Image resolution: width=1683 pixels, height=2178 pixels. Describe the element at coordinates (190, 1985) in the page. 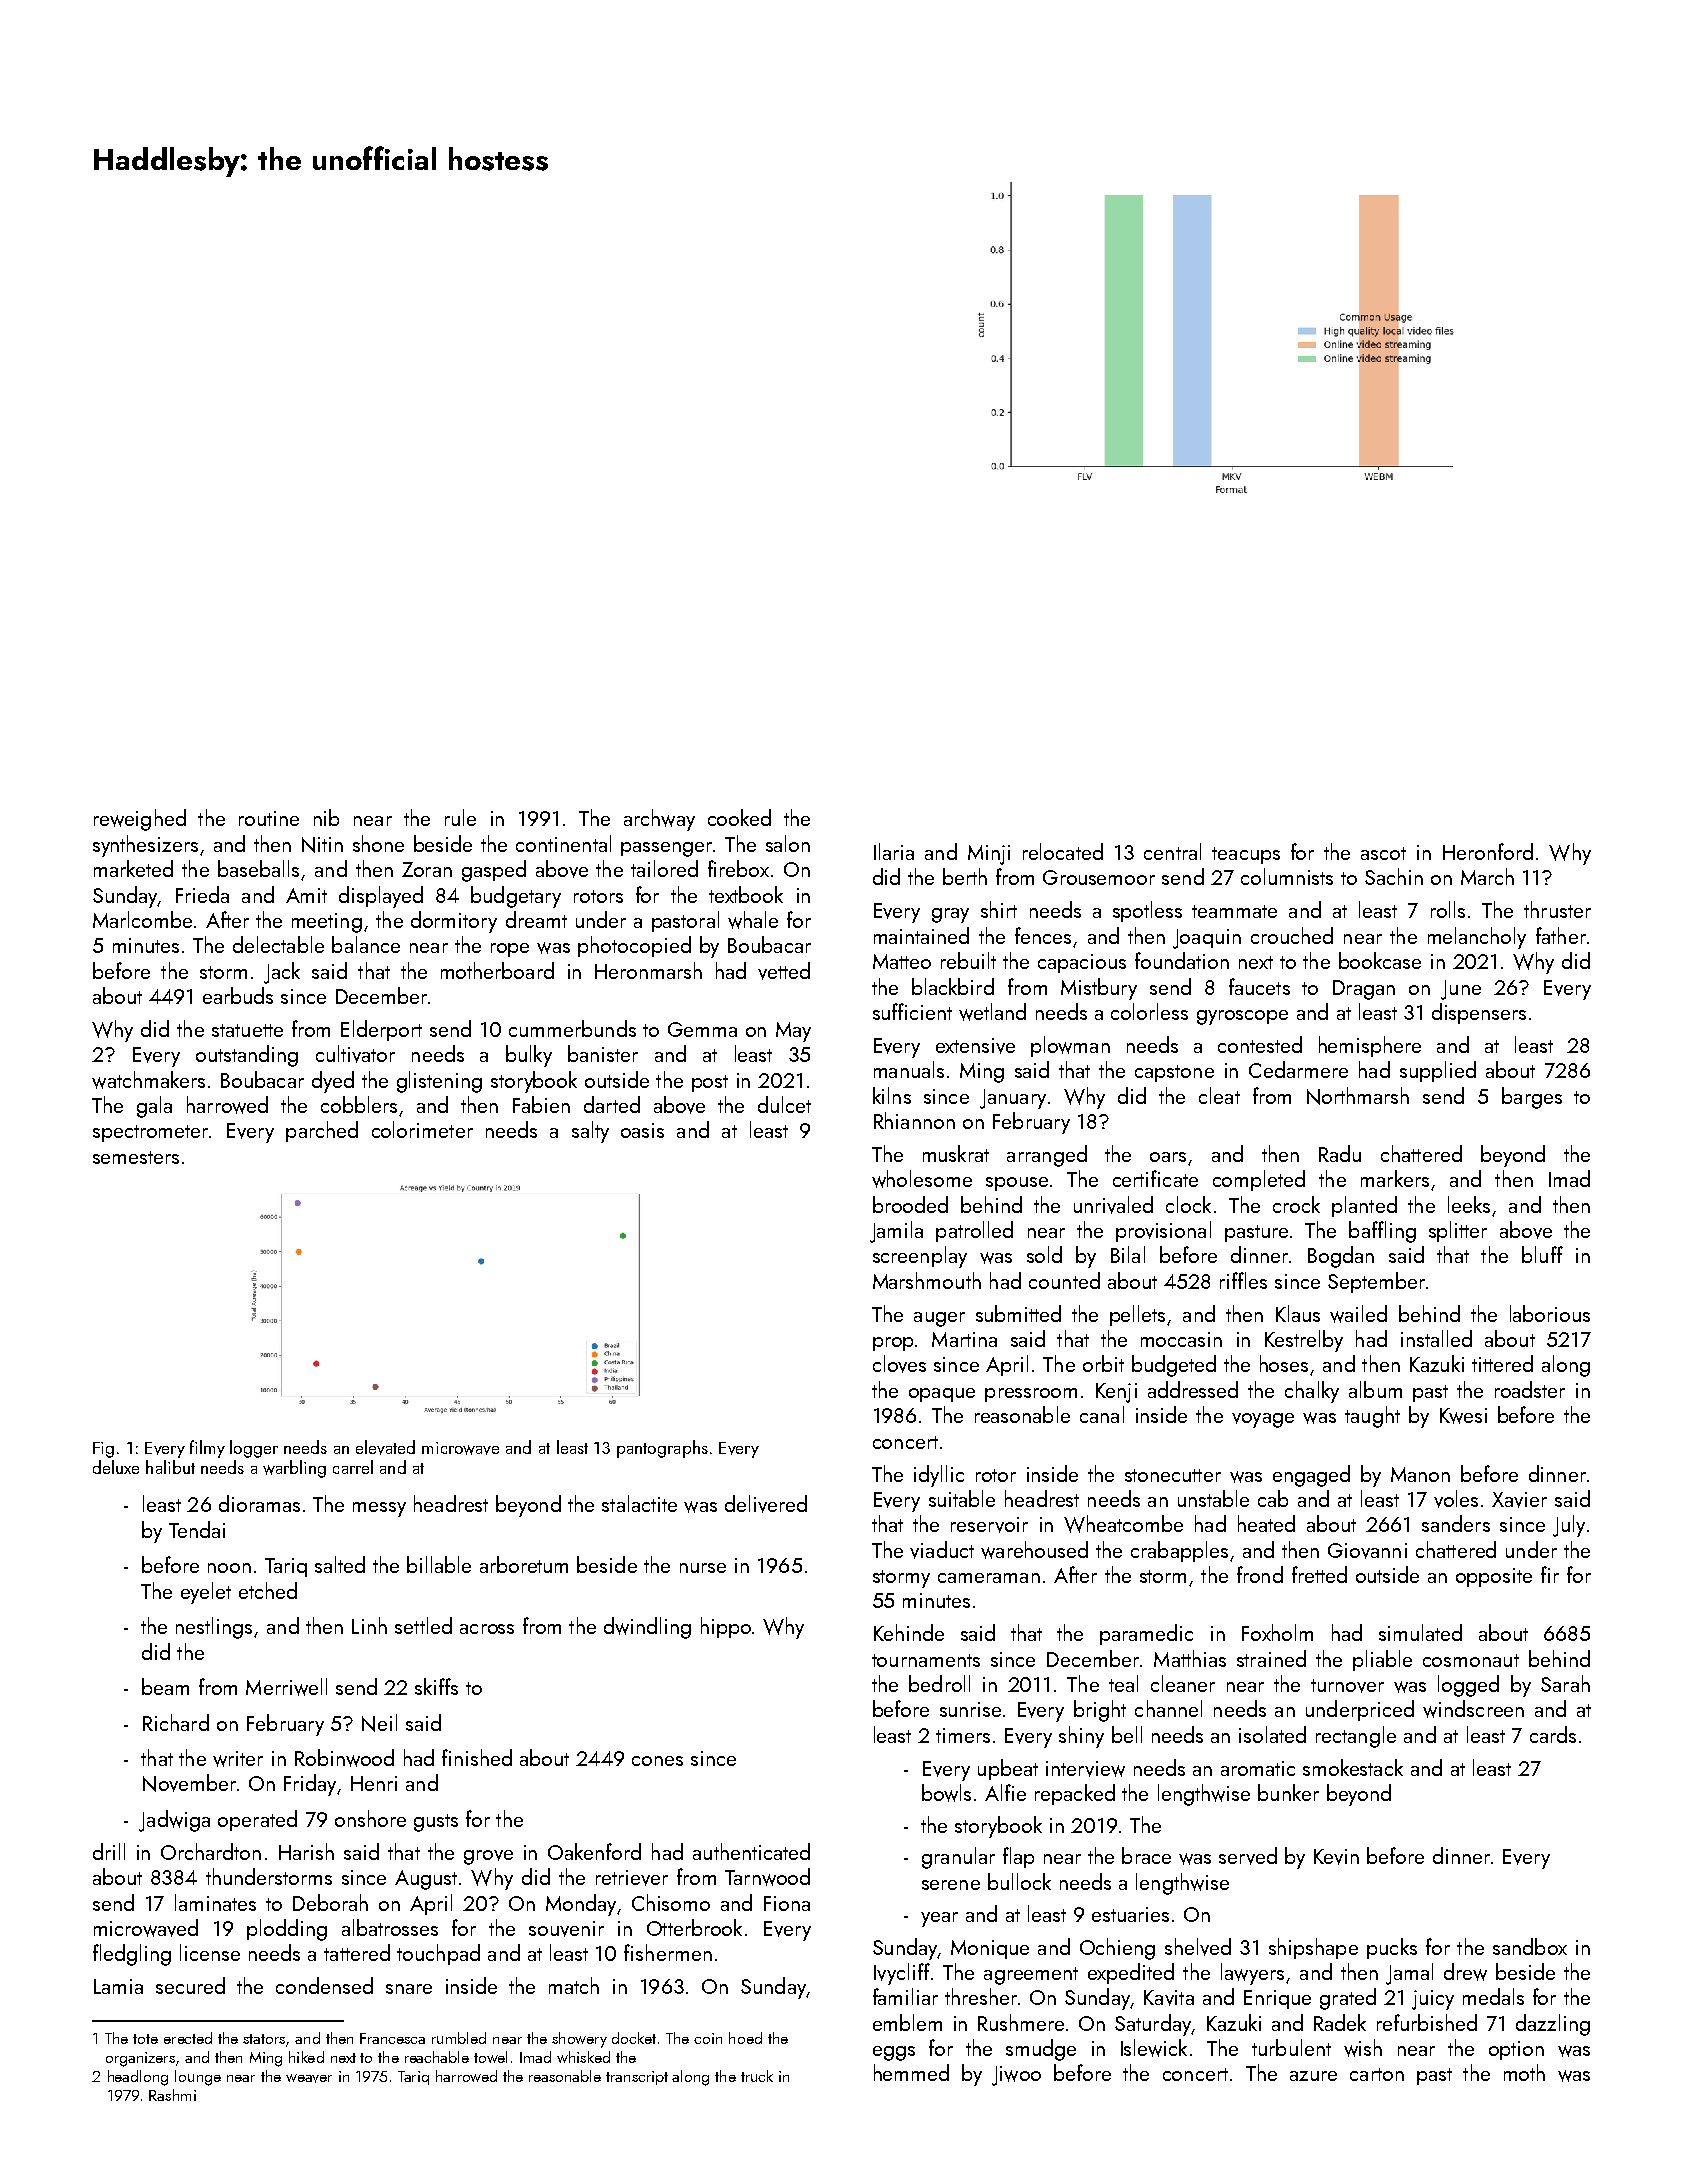

I see `secured` at that location.
